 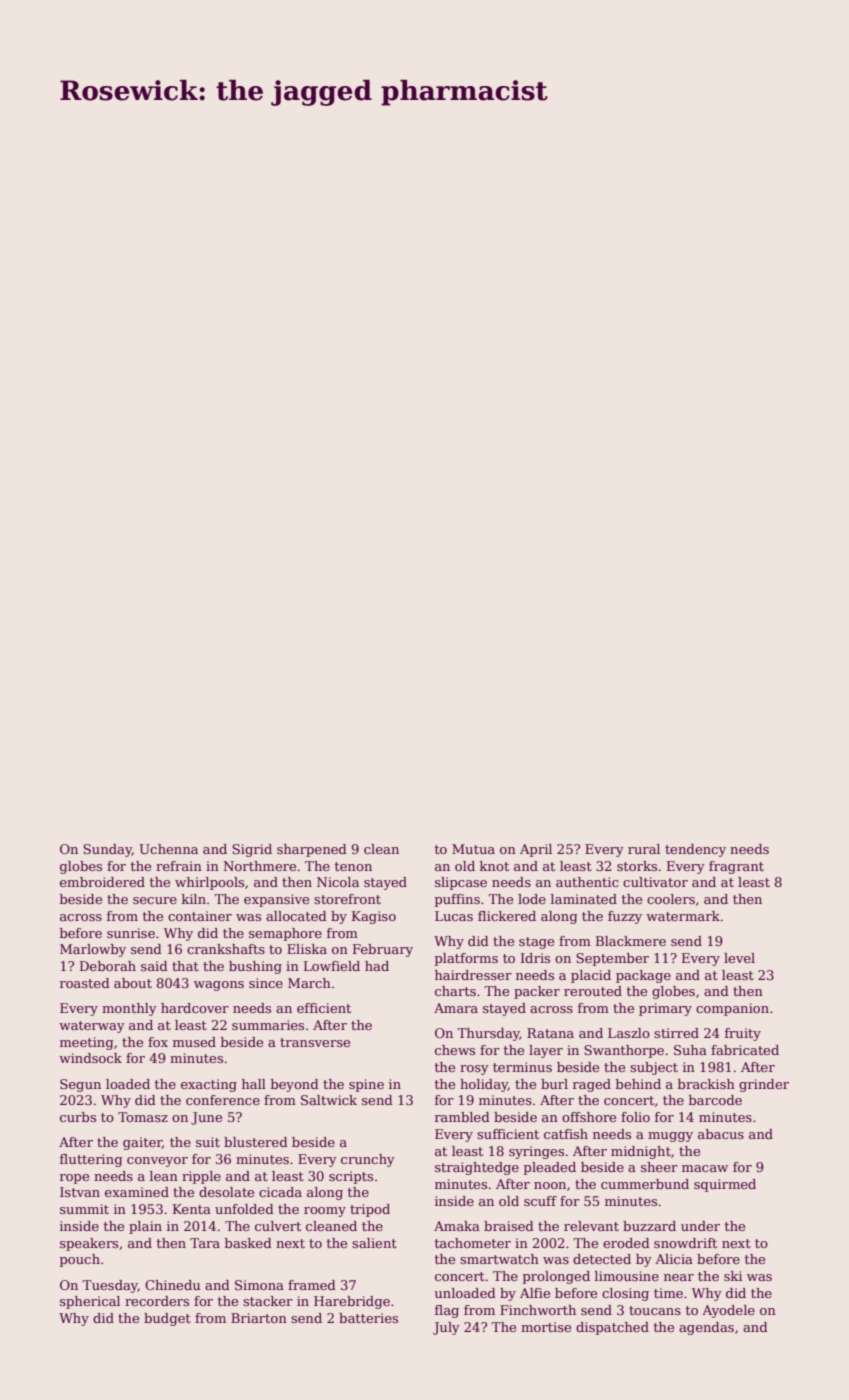 What do you see at coordinates (158, 1042) in the screenshot?
I see `fox` at bounding box center [158, 1042].
